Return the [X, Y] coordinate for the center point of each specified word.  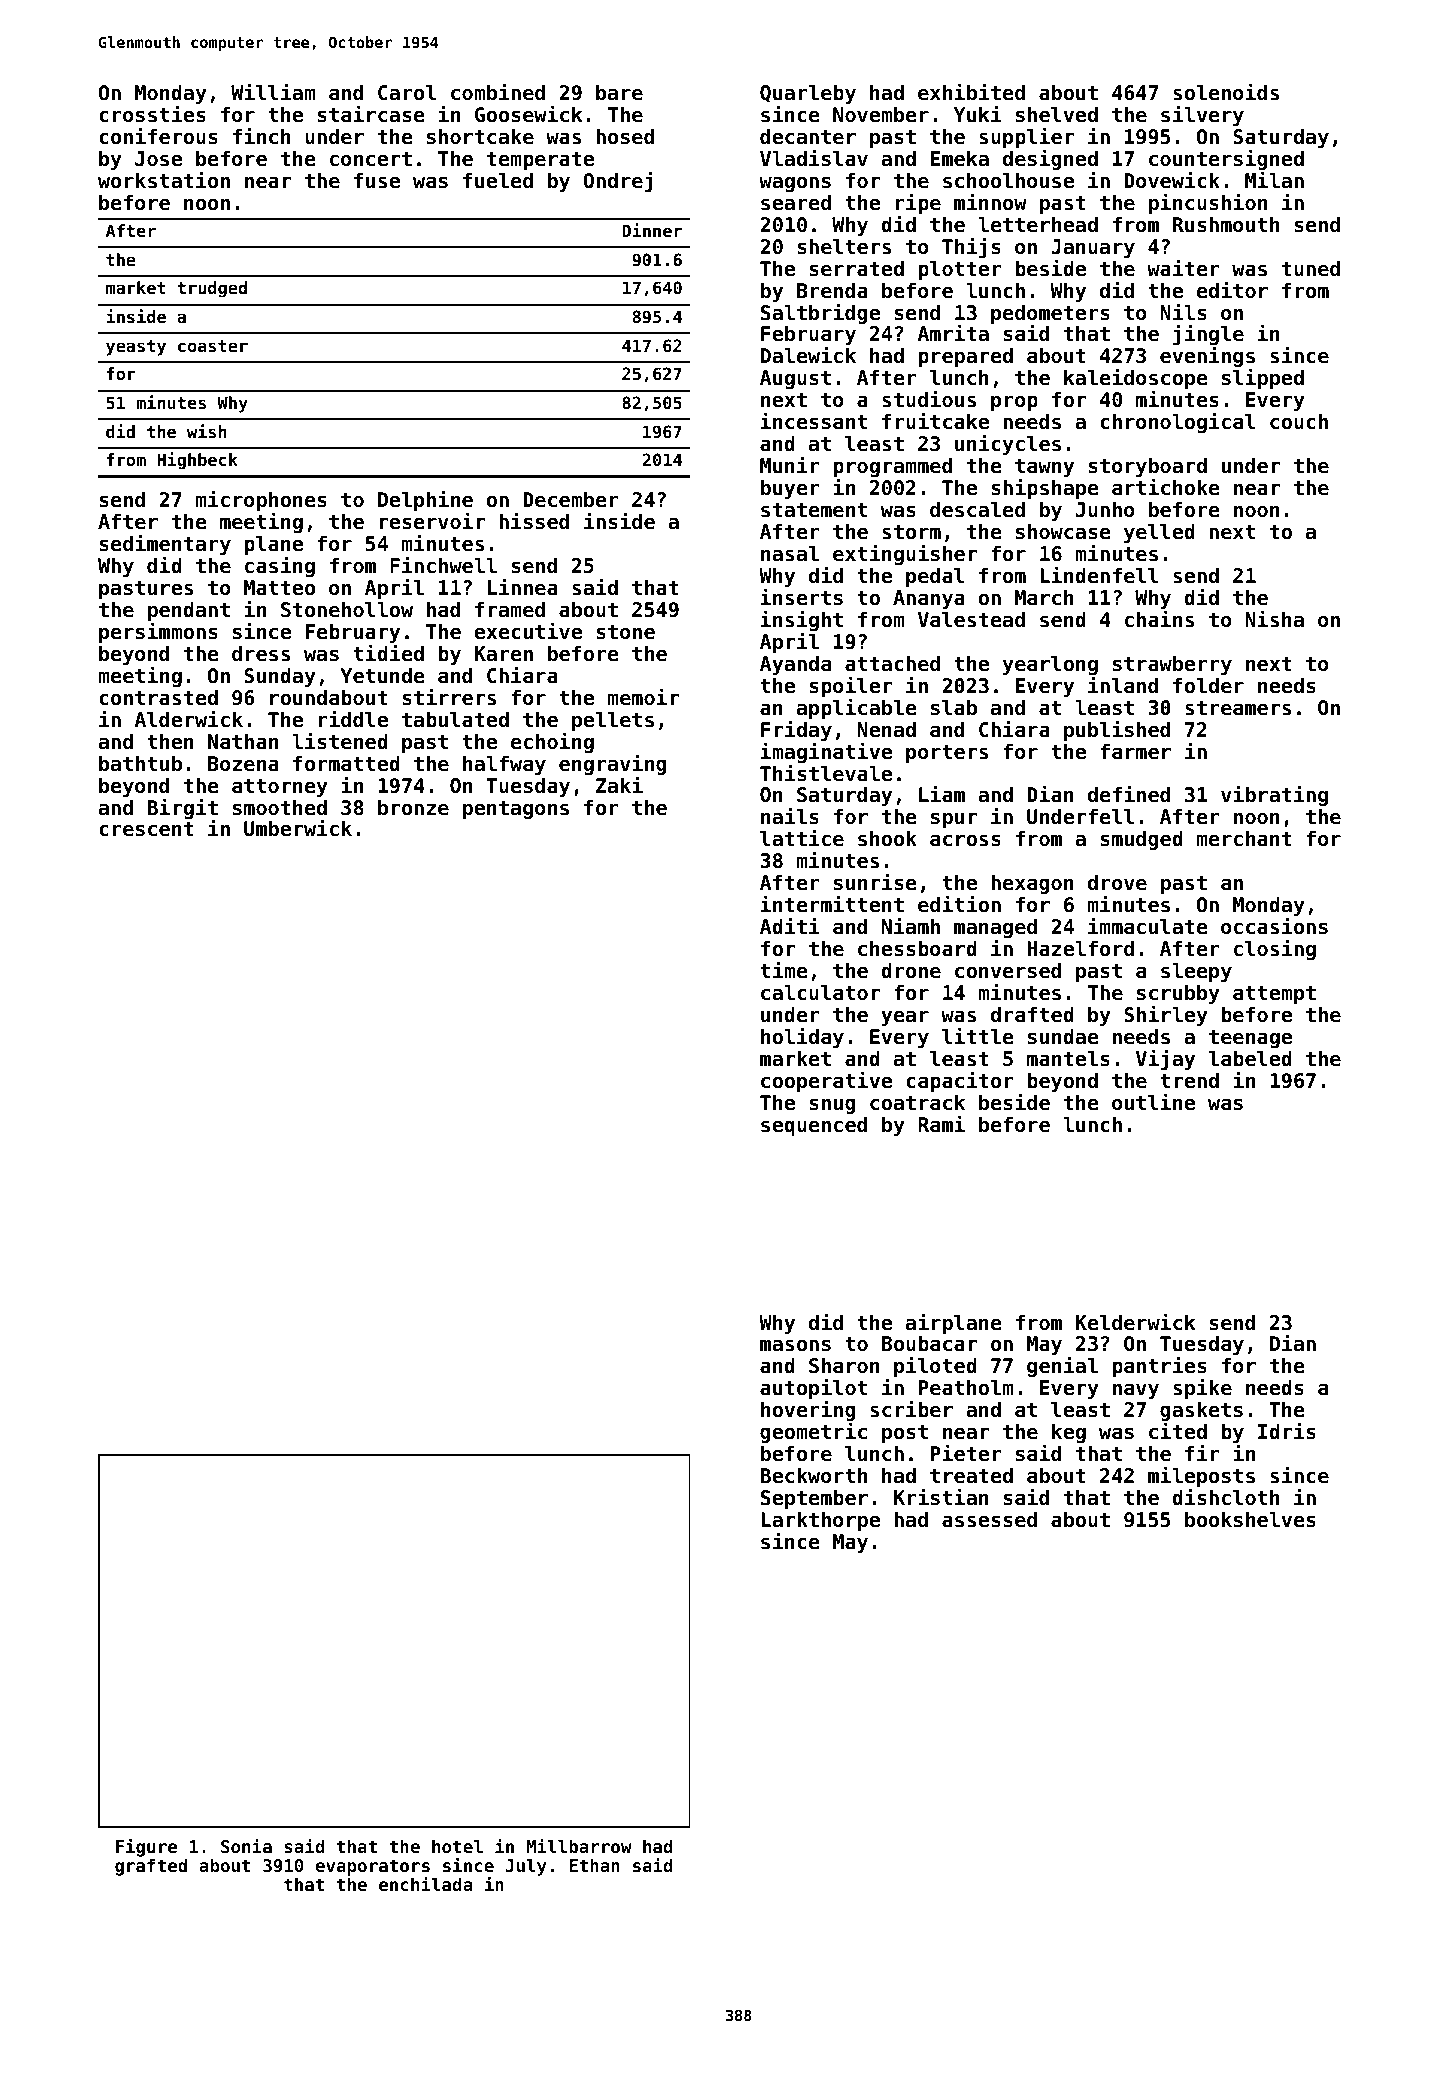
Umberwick [298, 828]
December [571, 499]
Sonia [246, 1845]
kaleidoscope [1136, 379]
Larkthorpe [820, 1521]
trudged [212, 289]
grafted [151, 1867]
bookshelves [1250, 1519]
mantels [1068, 1058]
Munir [790, 465]
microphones [261, 501]
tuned [1311, 268]
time [784, 970]
